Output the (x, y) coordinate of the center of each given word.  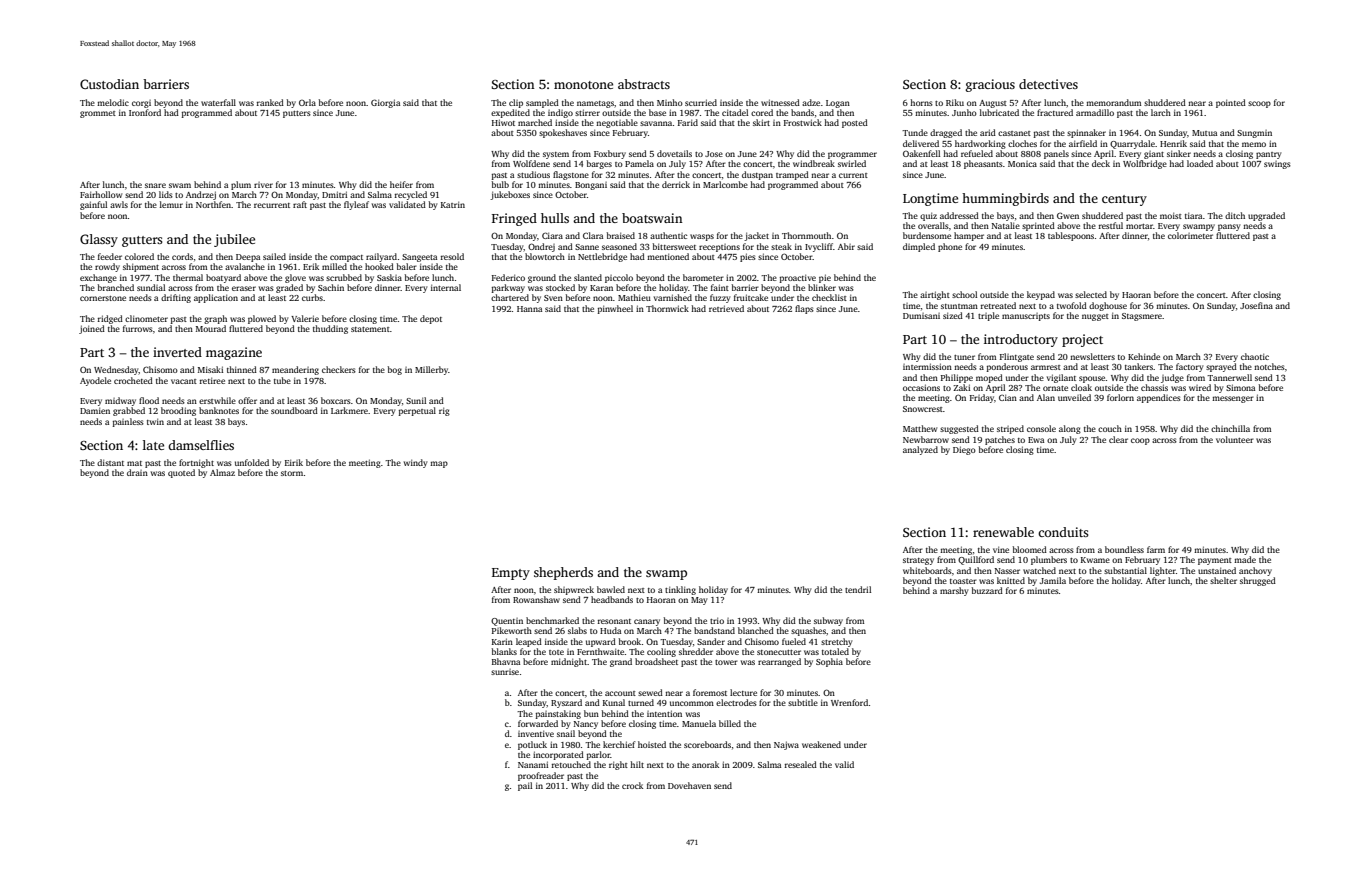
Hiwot (503, 122)
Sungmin (1254, 134)
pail (525, 786)
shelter (1223, 580)
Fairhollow (101, 194)
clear (1118, 439)
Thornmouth (806, 235)
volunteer (1235, 439)
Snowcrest (923, 409)
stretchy (837, 642)
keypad (1041, 295)
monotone (583, 85)
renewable (1003, 532)
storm (292, 473)
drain (137, 472)
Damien (95, 410)
